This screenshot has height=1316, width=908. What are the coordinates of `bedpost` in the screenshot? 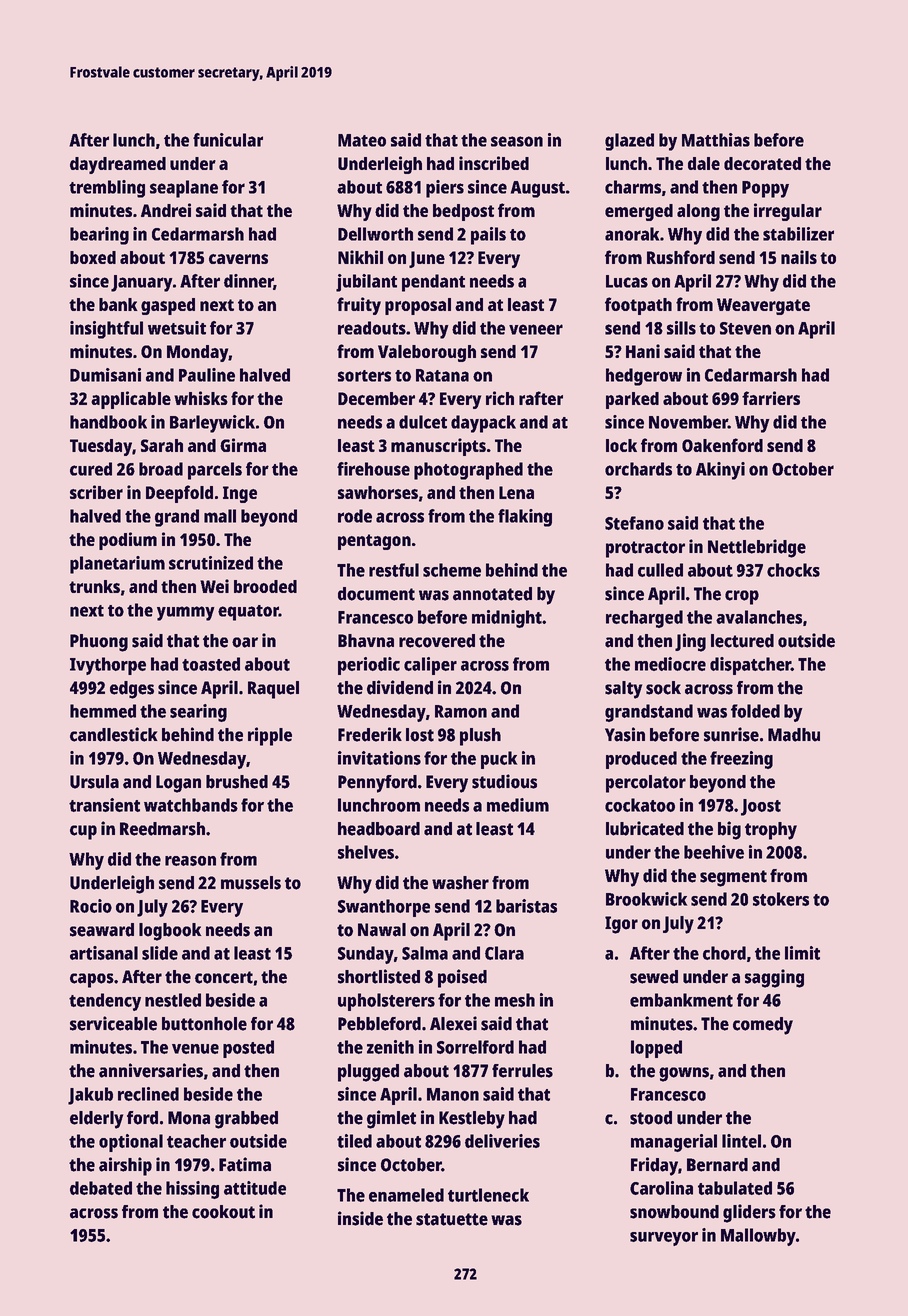 It's located at (463, 212).
